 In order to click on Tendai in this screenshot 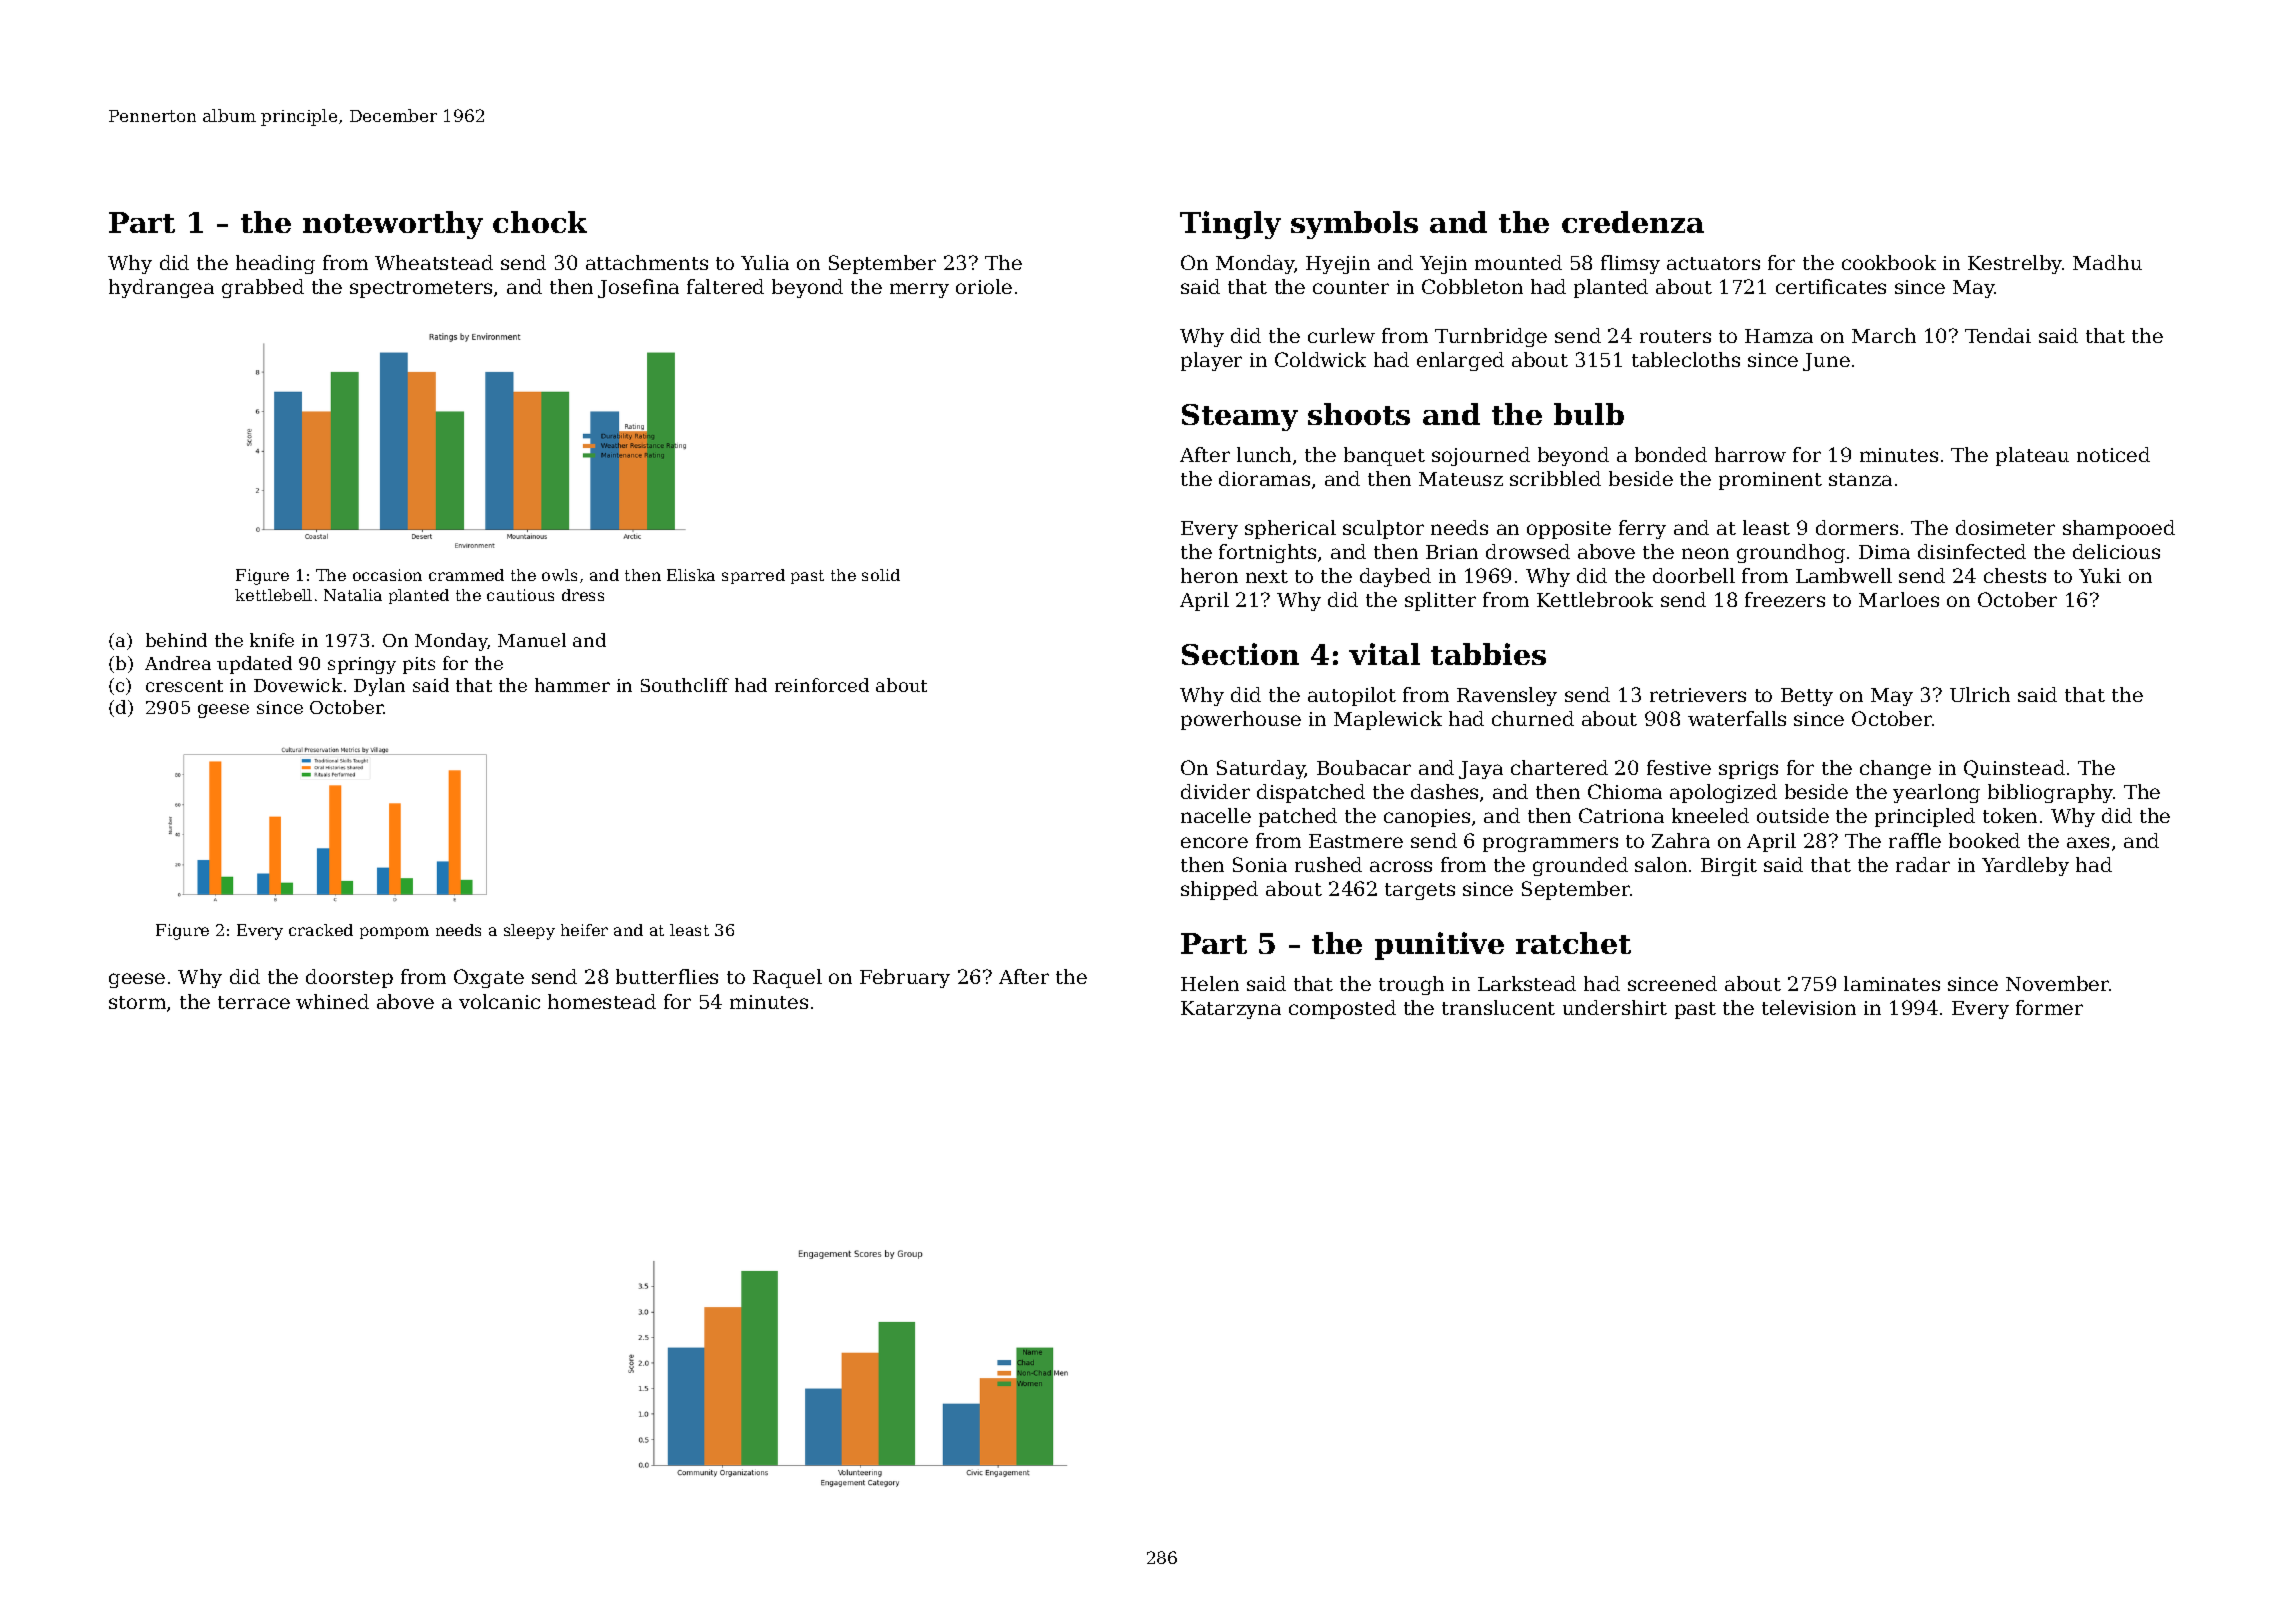, I will do `click(1998, 335)`.
